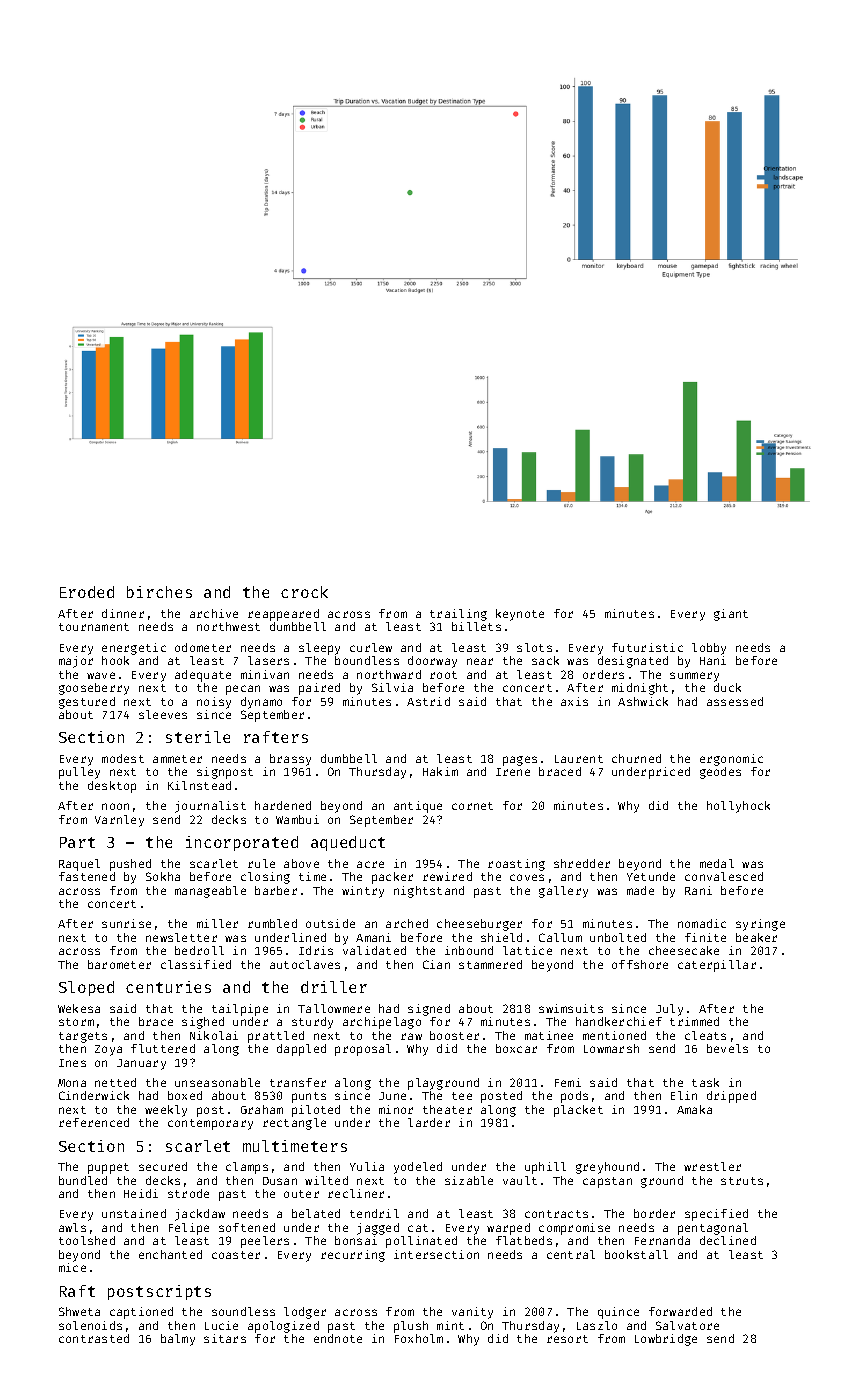  Describe the element at coordinates (545, 660) in the page. I see `sack` at that location.
